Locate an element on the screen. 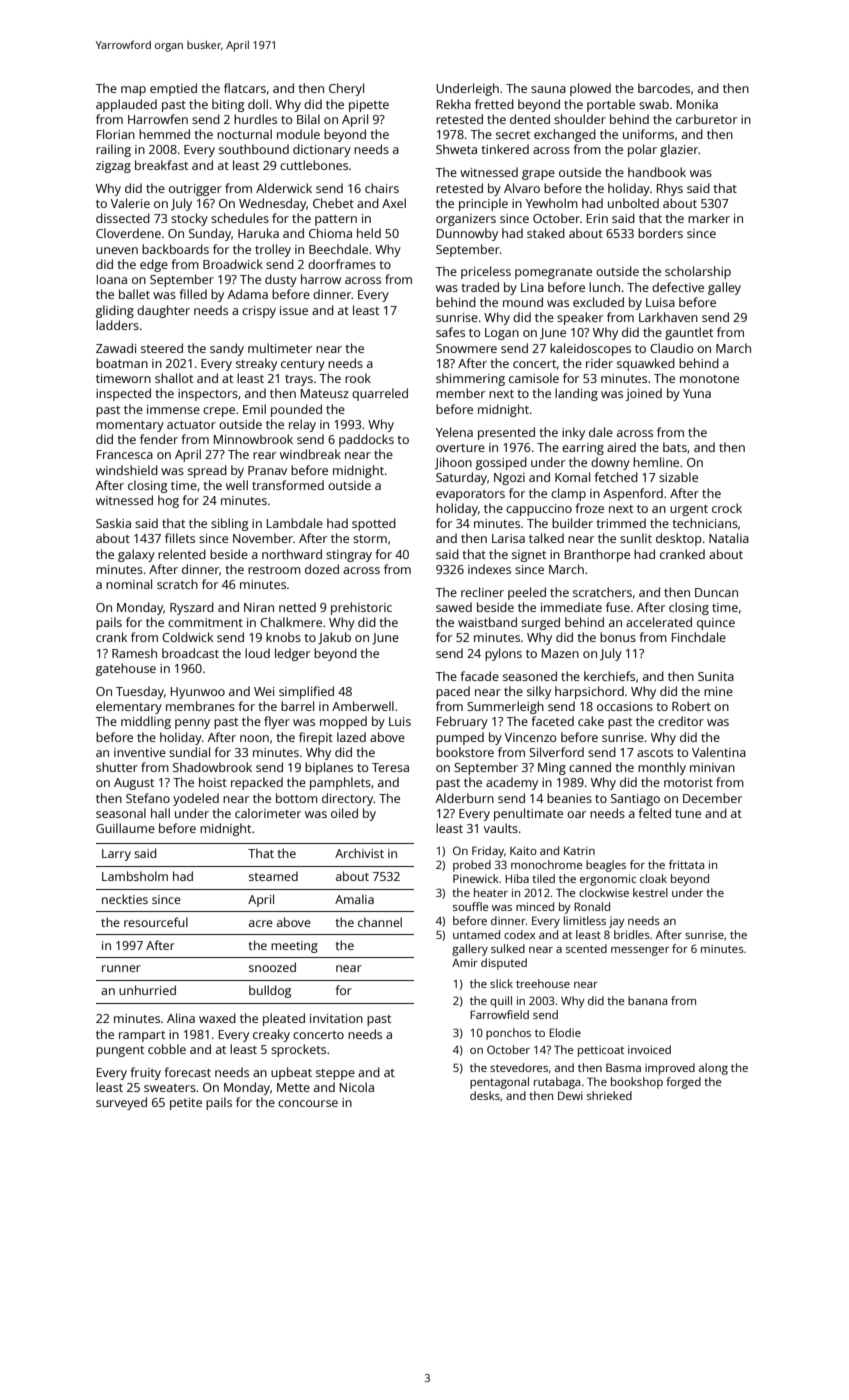 The width and height of the screenshot is (849, 1400). oiled is located at coordinates (344, 813).
